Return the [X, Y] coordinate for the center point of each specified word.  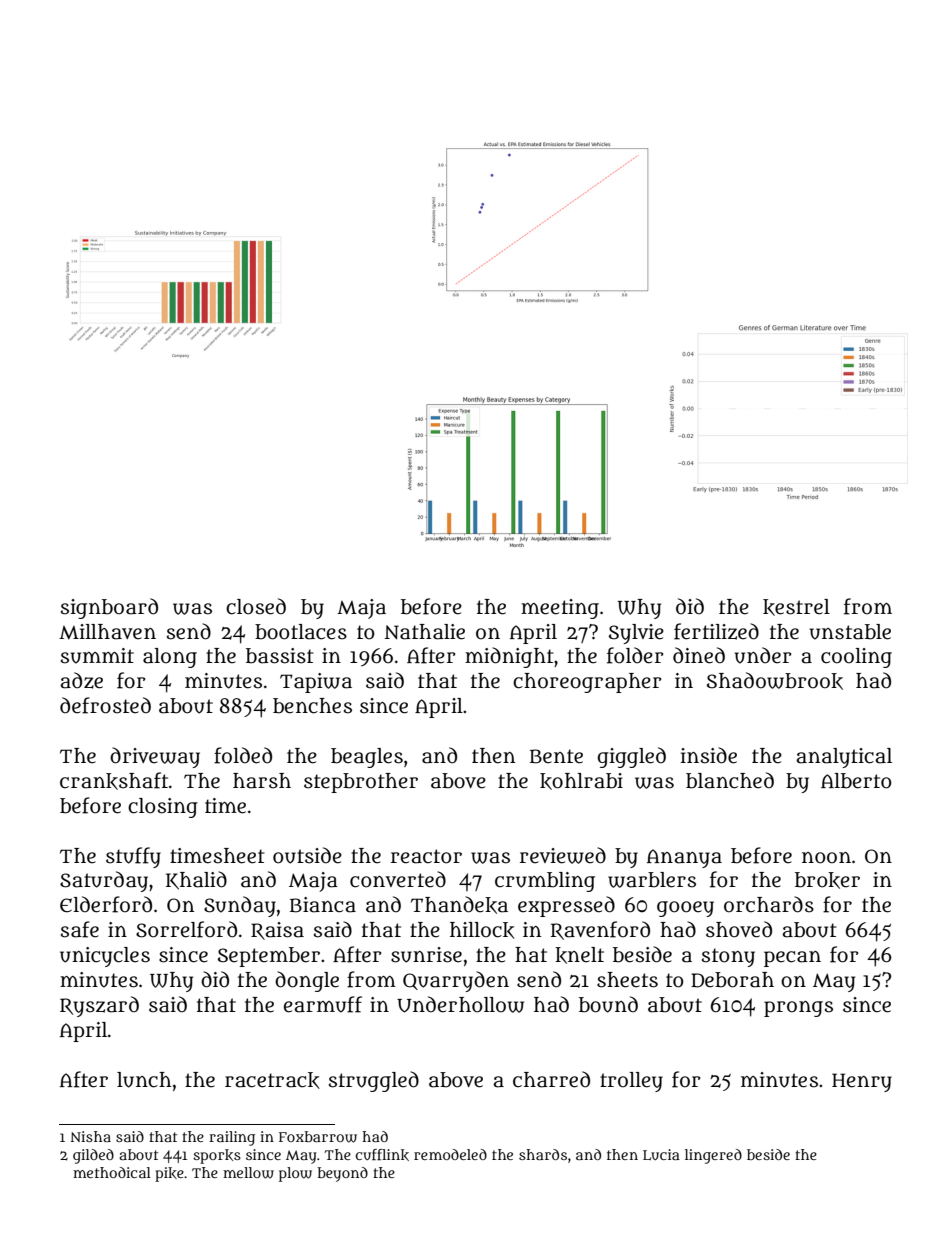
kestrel [796, 607]
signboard [109, 608]
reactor [426, 856]
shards [543, 1154]
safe [80, 929]
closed [256, 606]
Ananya [684, 858]
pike [169, 1174]
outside [307, 855]
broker [827, 880]
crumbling [545, 882]
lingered [713, 1156]
